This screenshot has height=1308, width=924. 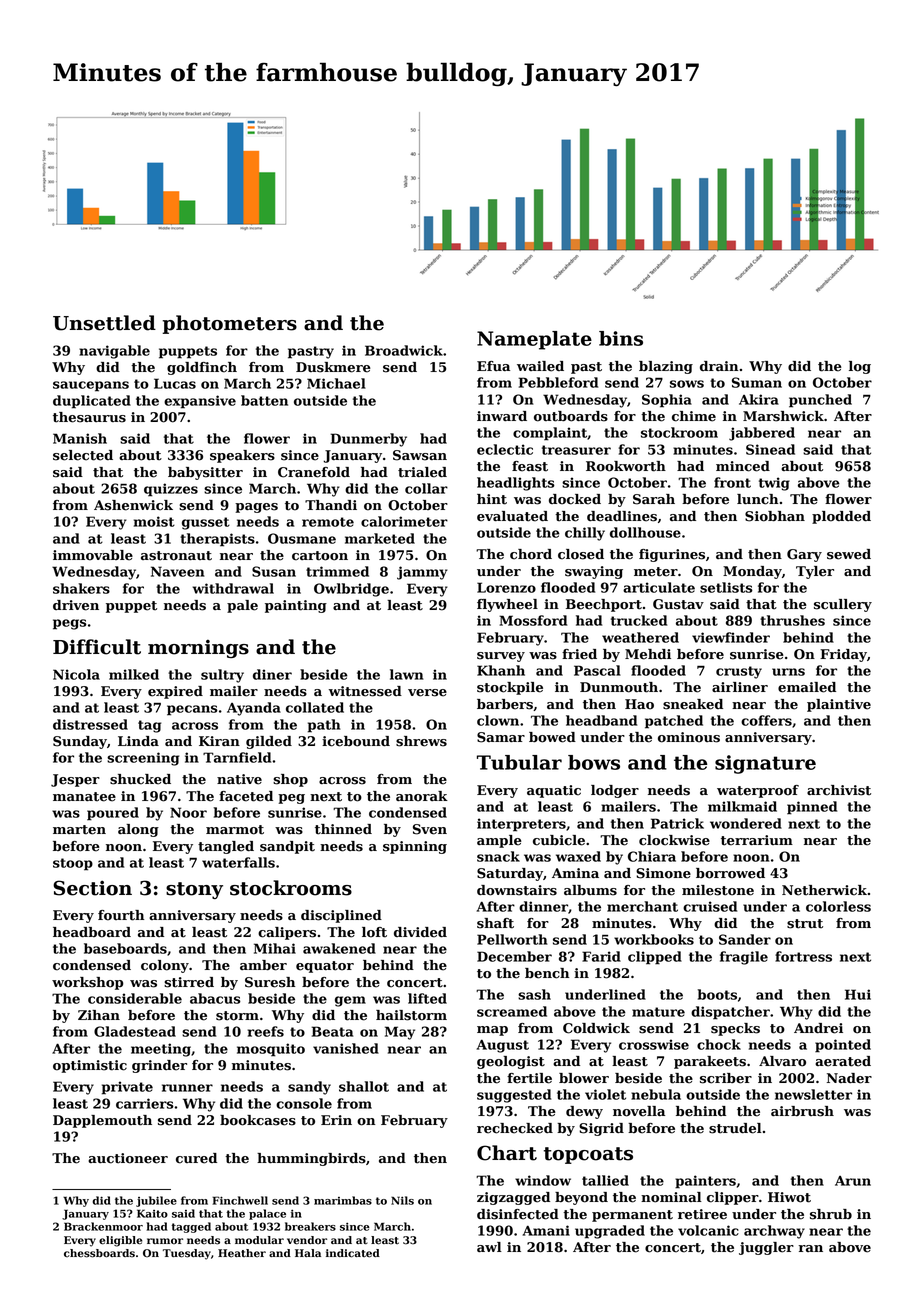 I want to click on Unsettled, so click(x=104, y=323).
